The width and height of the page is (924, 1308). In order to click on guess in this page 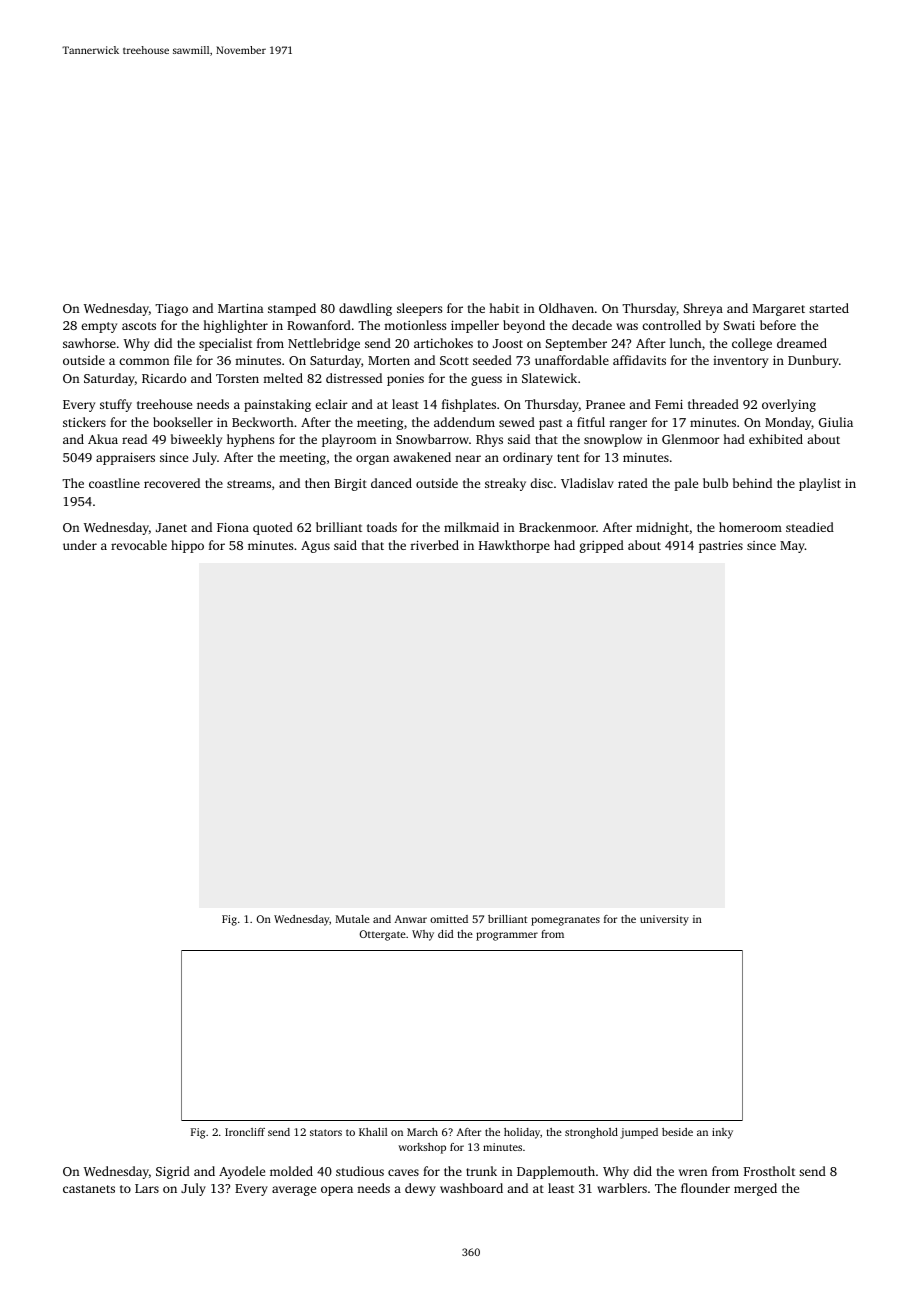, I will do `click(486, 381)`.
